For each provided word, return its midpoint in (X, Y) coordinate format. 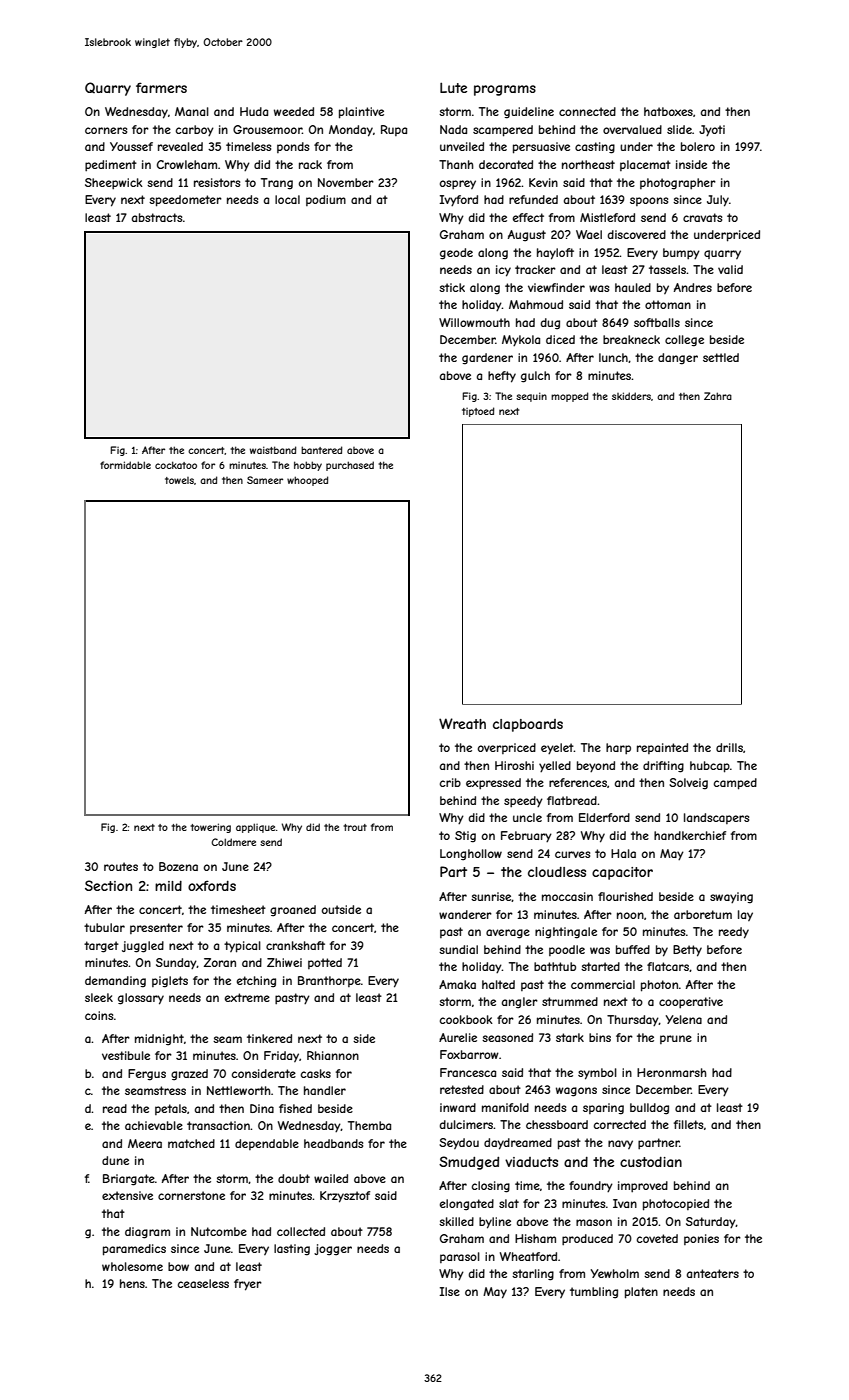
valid (730, 269)
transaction (218, 1125)
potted (325, 963)
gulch (535, 377)
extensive (127, 1195)
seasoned (507, 1037)
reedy (734, 933)
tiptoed (478, 412)
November (346, 182)
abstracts (157, 217)
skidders (631, 396)
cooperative (691, 1002)
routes (121, 866)
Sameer (265, 480)
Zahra (718, 396)
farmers (161, 87)
